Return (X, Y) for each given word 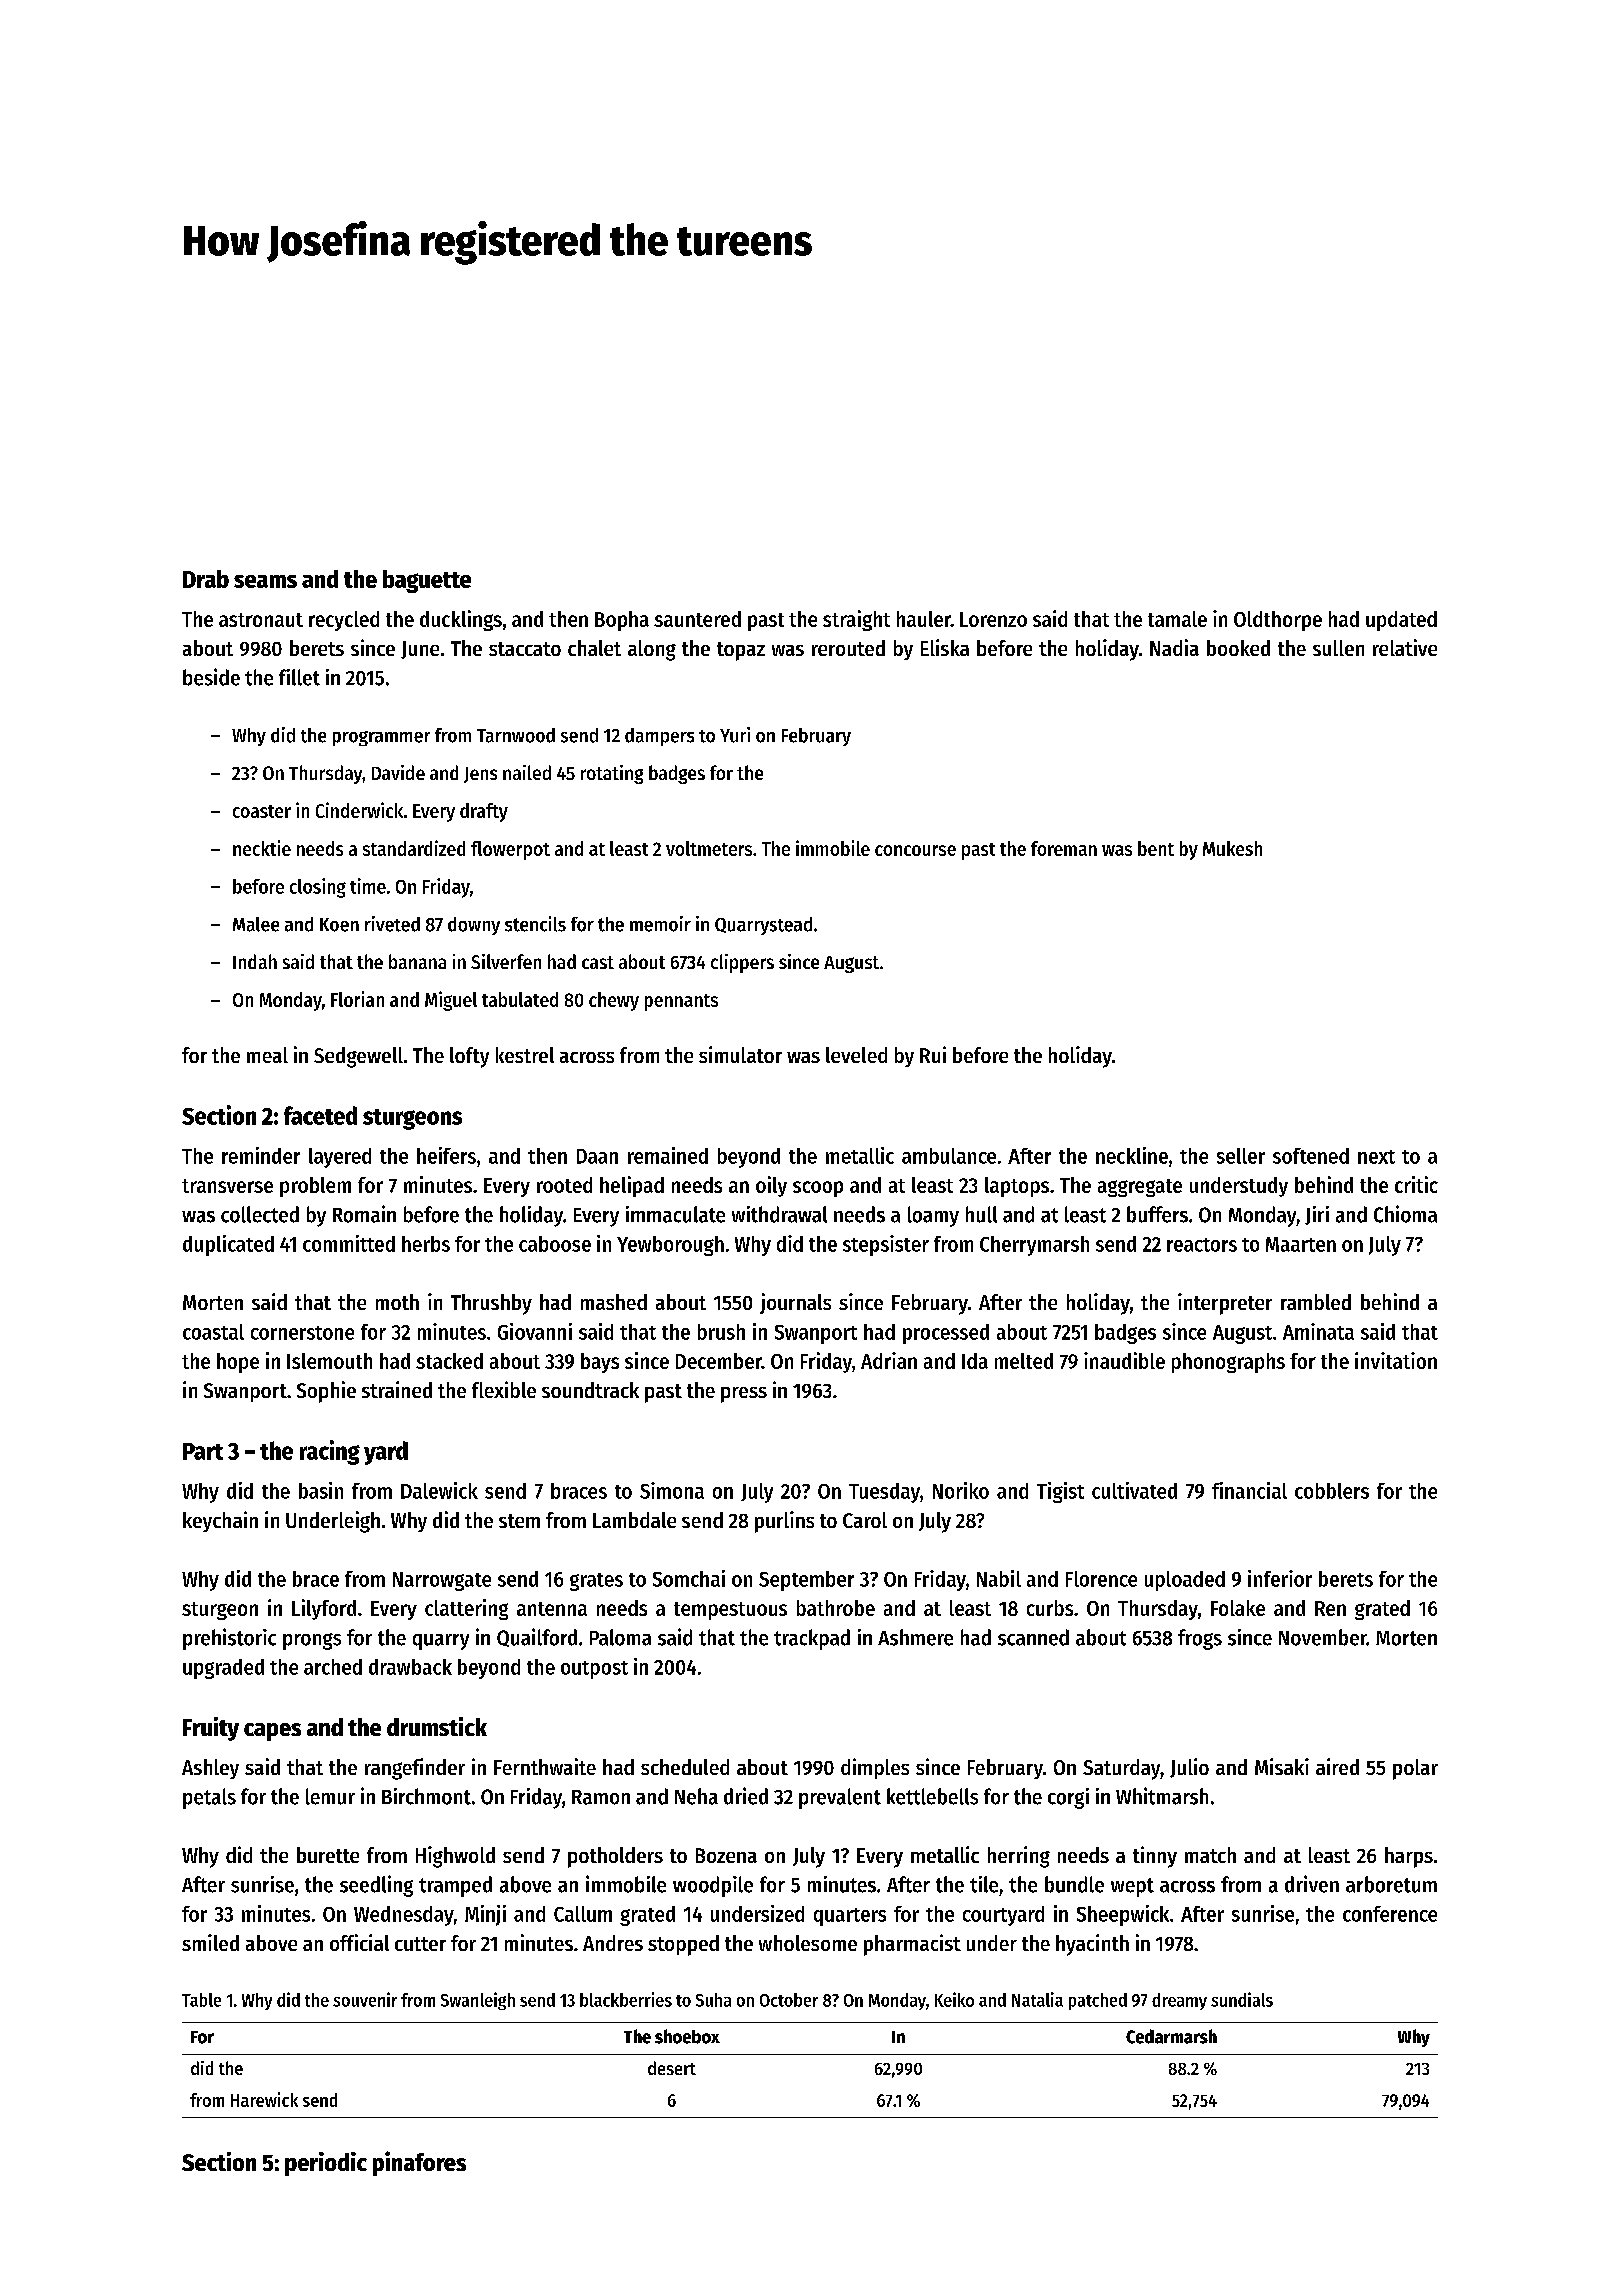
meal (267, 1055)
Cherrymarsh (1034, 1246)
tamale (1177, 619)
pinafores (419, 2163)
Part (203, 1451)
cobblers (1332, 1491)
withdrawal (779, 1214)
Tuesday (884, 1493)
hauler (924, 619)
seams (265, 581)
